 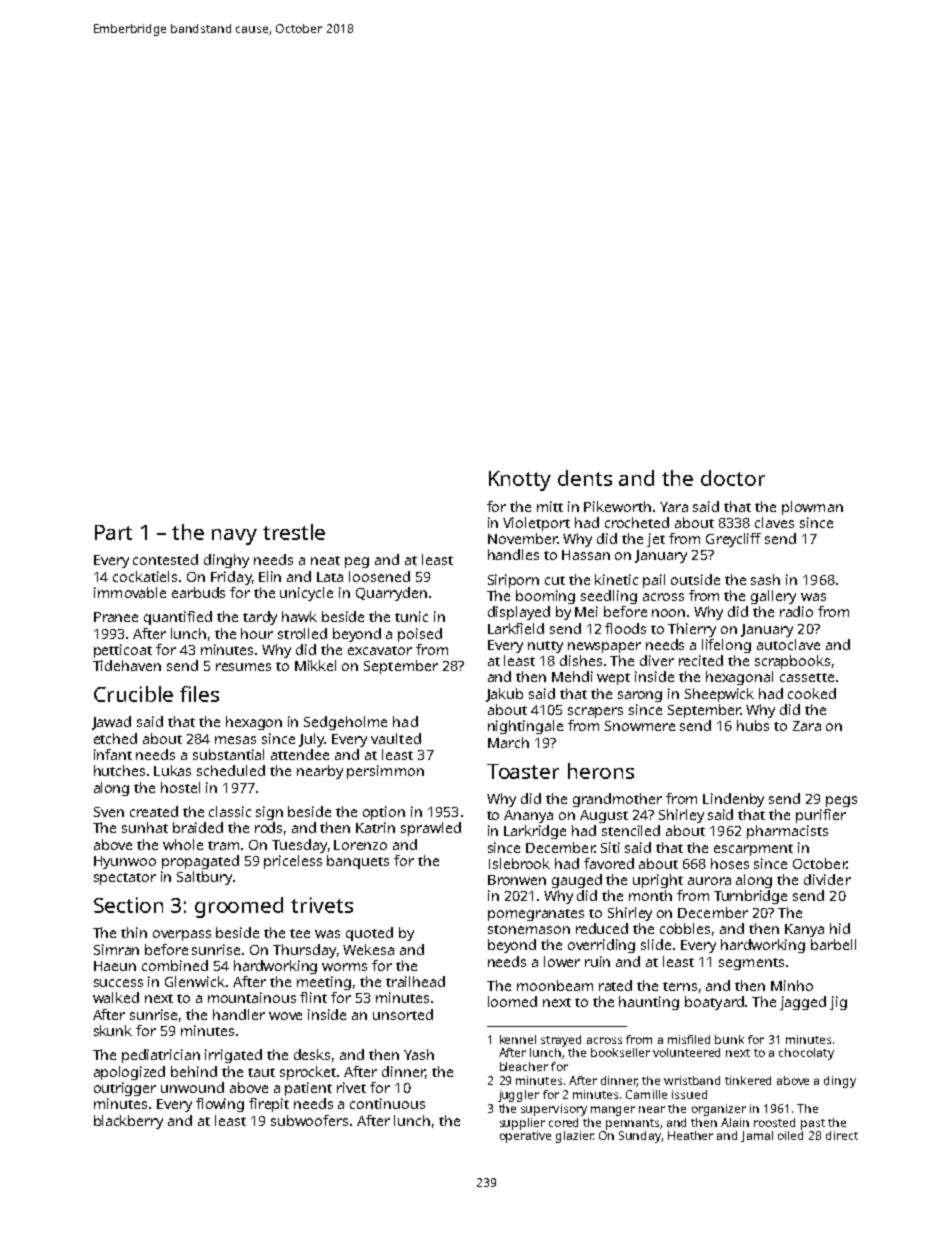 I want to click on navy, so click(x=234, y=537).
